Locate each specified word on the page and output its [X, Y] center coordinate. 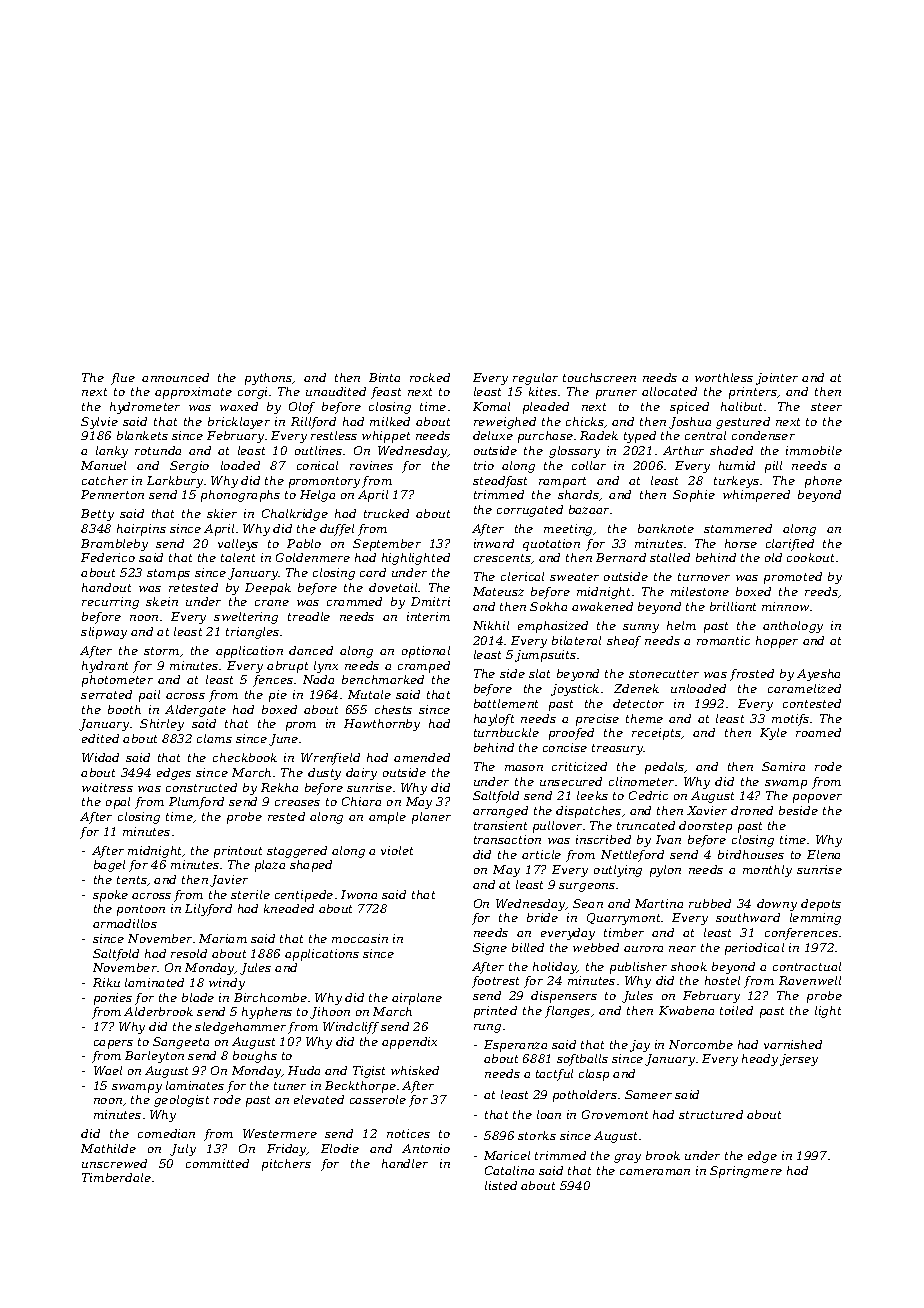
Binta [384, 377]
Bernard [621, 557]
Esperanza [515, 1046]
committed [217, 1163]
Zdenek [636, 688]
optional [426, 652]
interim [428, 616]
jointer [777, 379]
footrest [495, 982]
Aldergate [195, 711]
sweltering [246, 618]
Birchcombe [270, 997]
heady [760, 1060]
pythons [269, 379]
